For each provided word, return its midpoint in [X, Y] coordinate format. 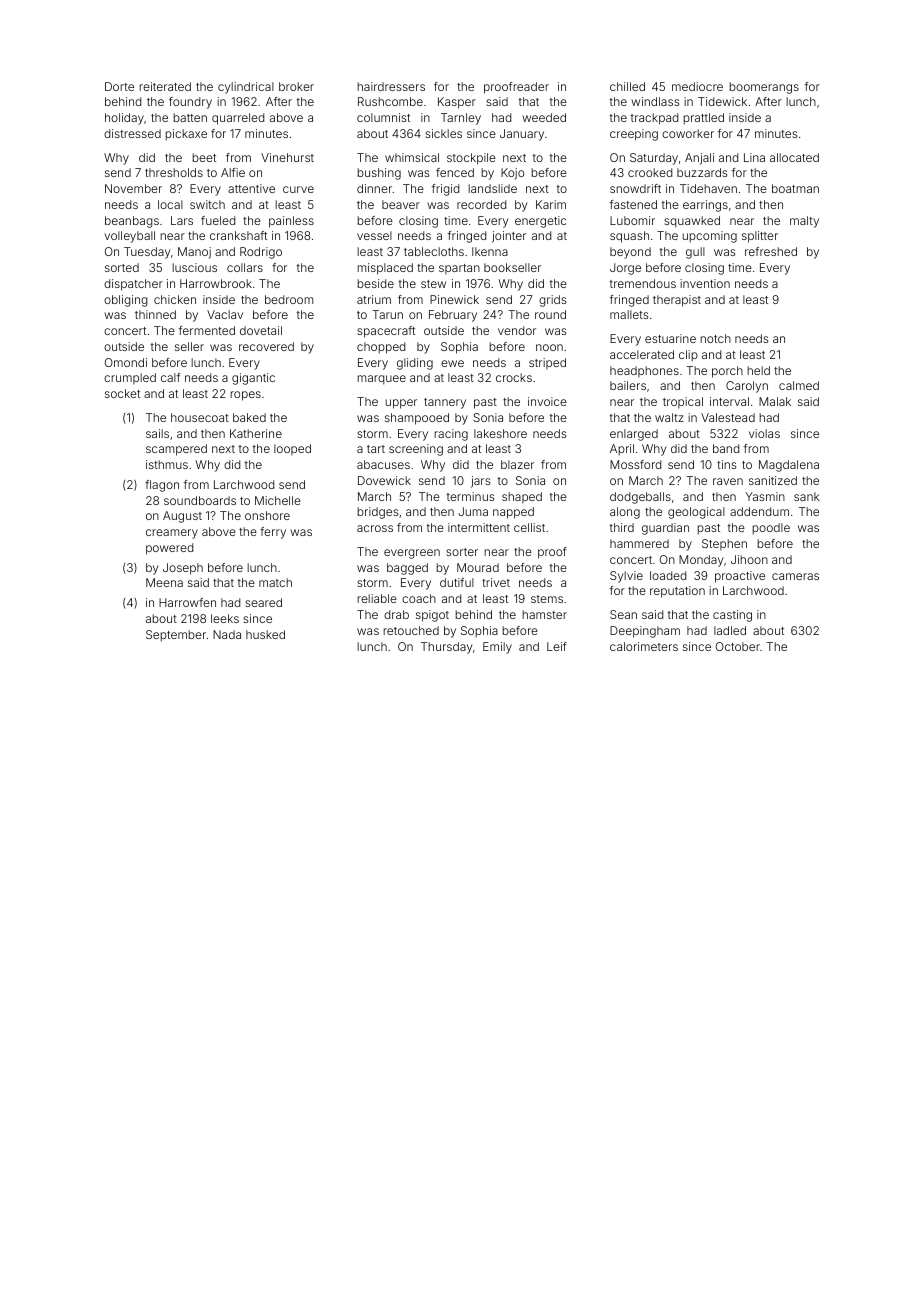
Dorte [119, 86]
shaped [522, 497]
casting [732, 616]
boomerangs [764, 88]
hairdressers [391, 86]
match [275, 582]
